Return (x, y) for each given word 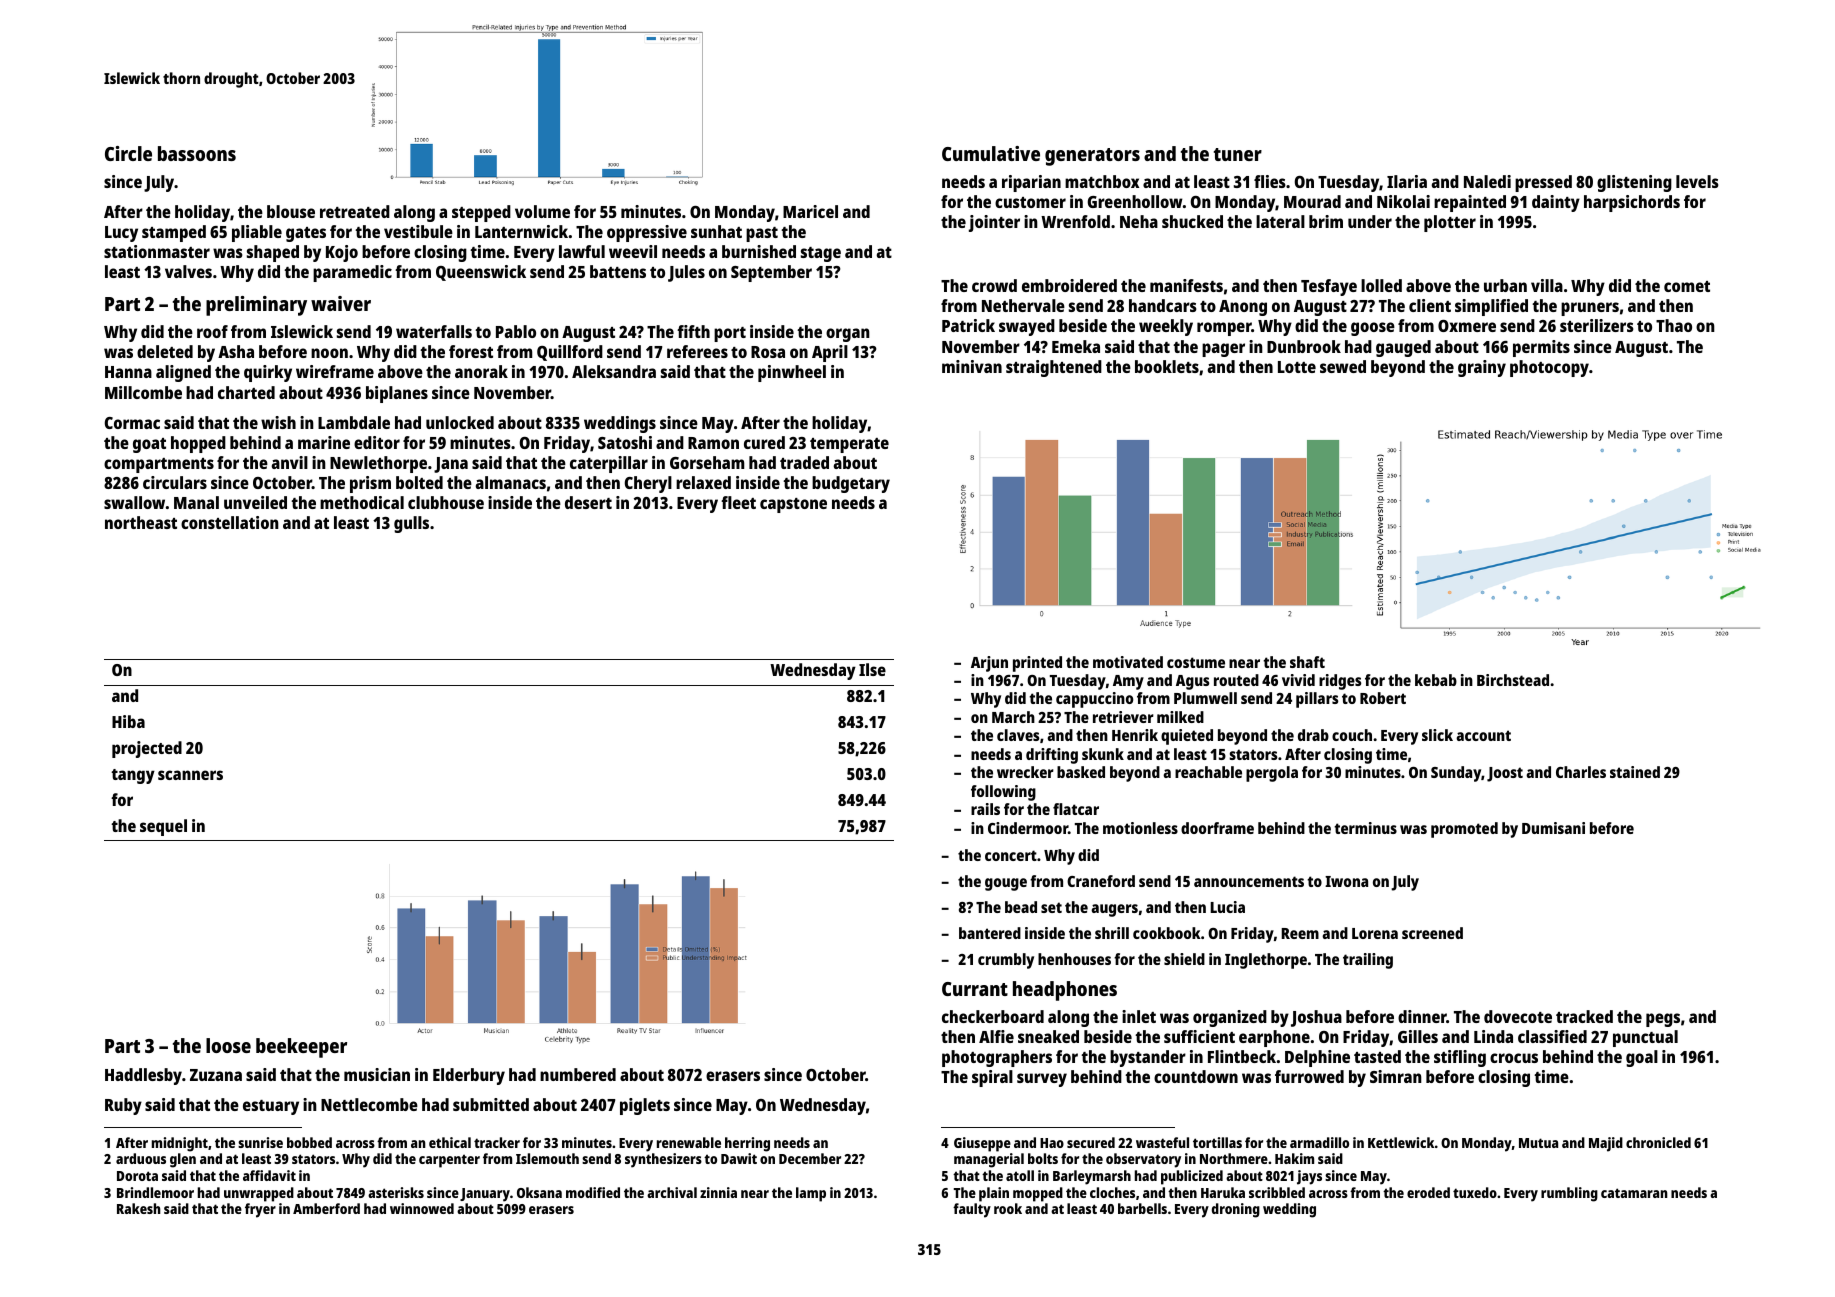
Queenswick (481, 273)
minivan (972, 366)
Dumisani (1553, 828)
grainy (1482, 368)
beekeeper (301, 1048)
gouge (1006, 884)
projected (147, 749)
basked (1081, 772)
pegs (1663, 1020)
